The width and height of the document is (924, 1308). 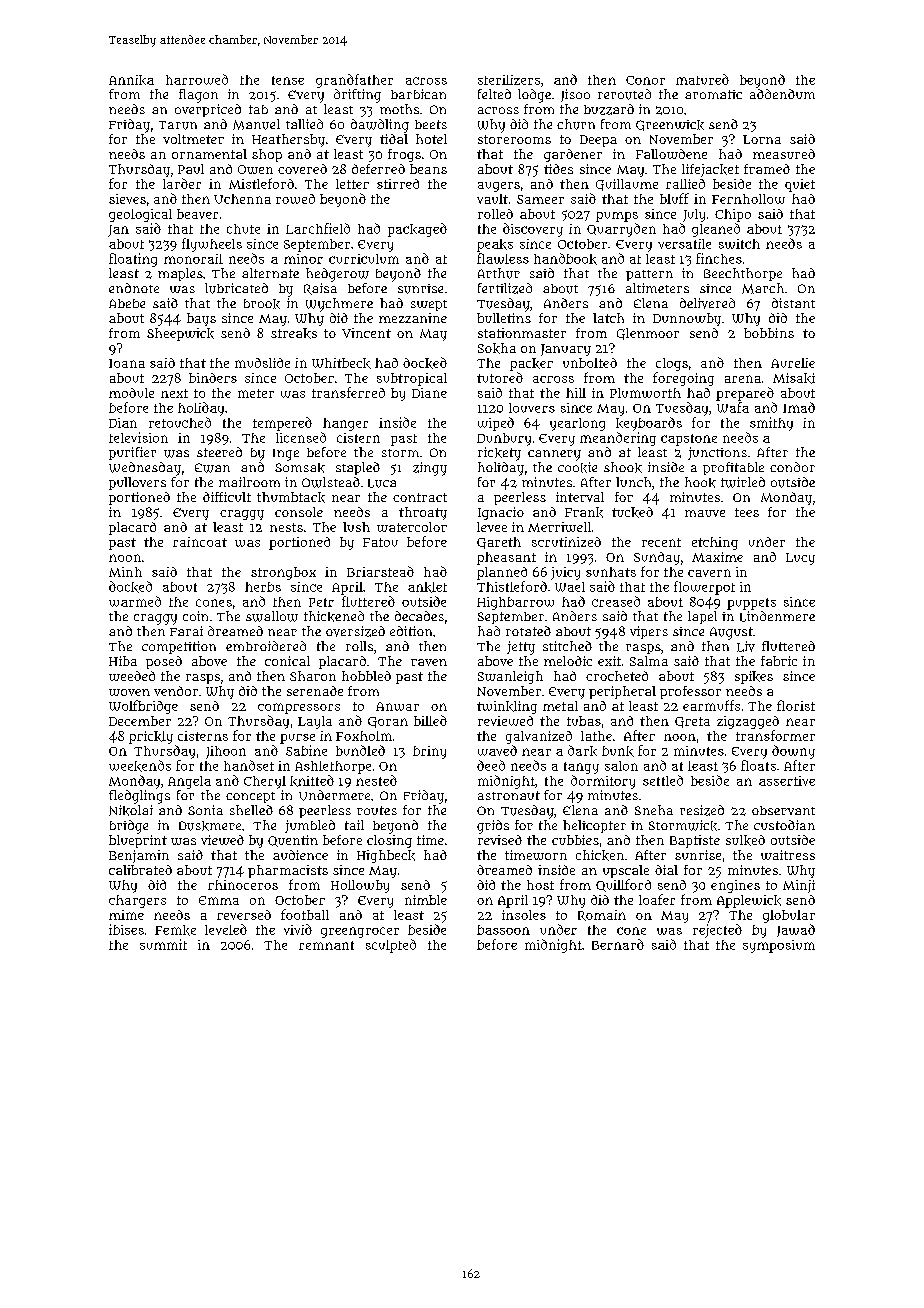 I want to click on sculpted, so click(x=391, y=946).
